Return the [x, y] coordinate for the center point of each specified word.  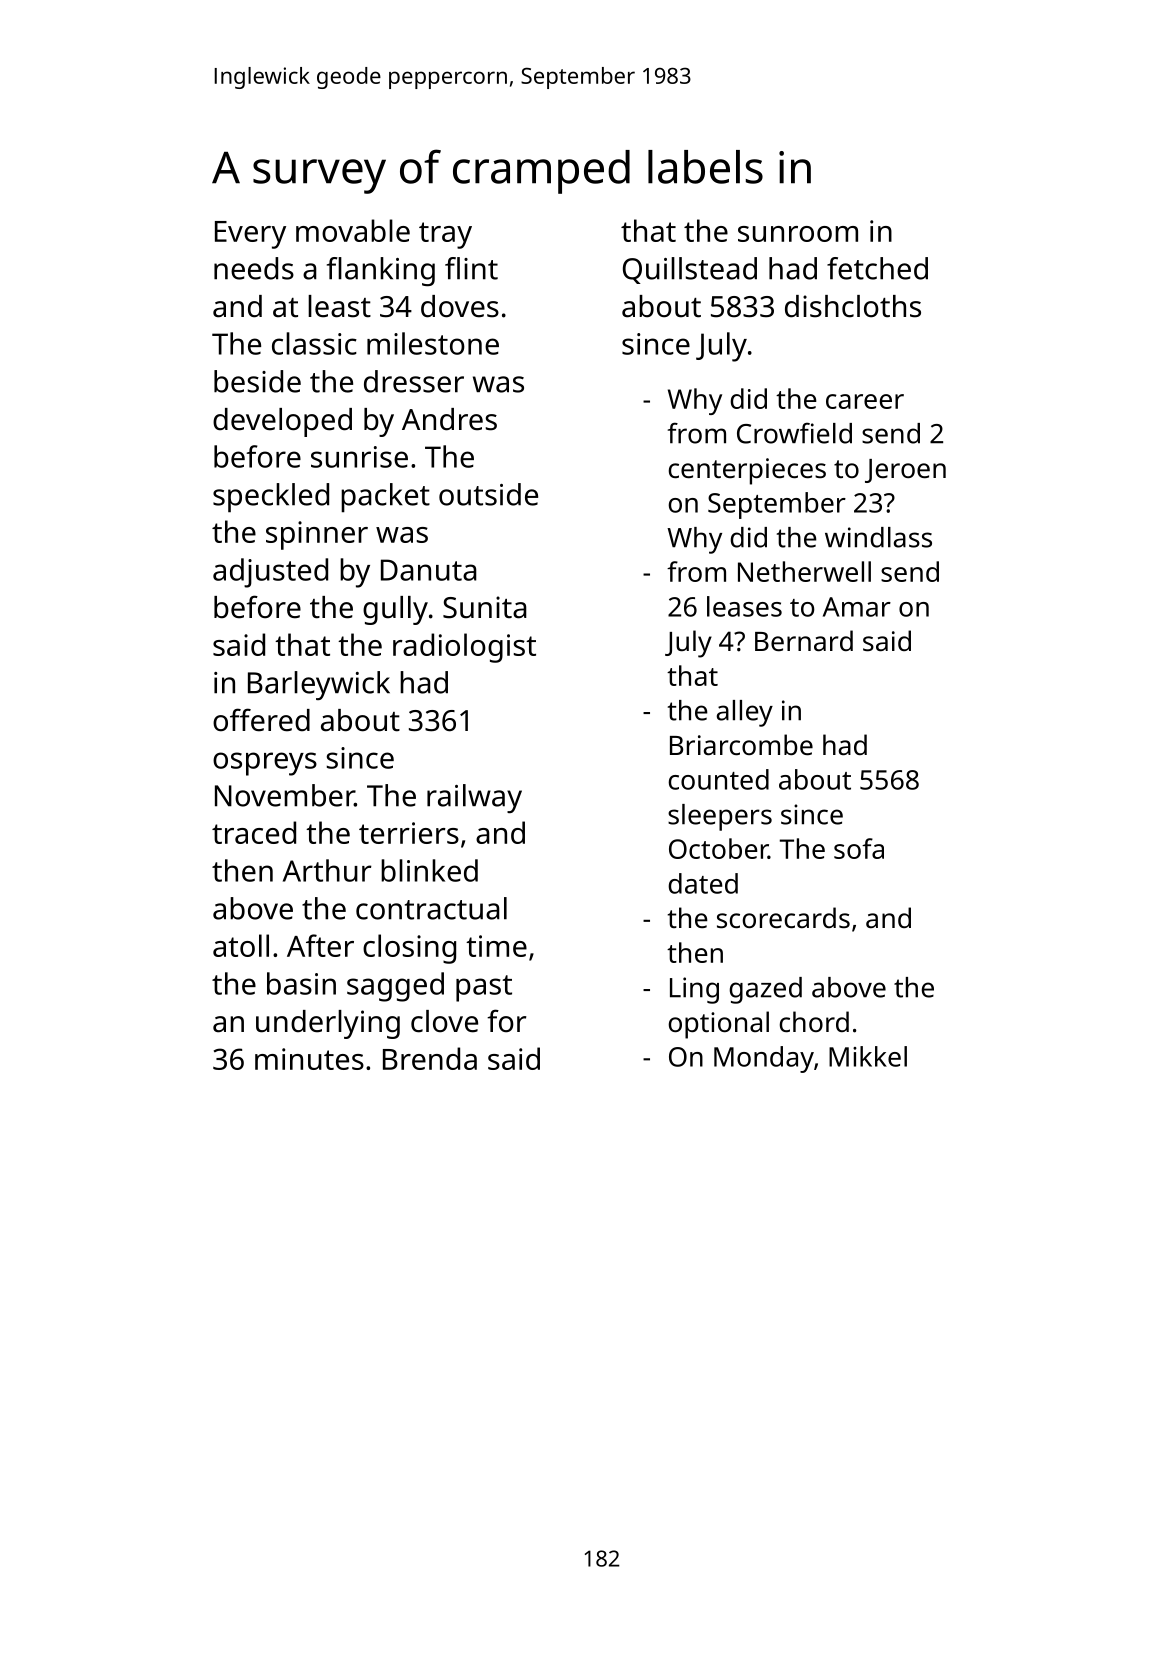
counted [718, 779]
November [285, 795]
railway [474, 798]
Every [250, 235]
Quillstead [690, 270]
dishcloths [853, 306]
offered [261, 720]
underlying [328, 1024]
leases [744, 606]
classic [314, 343]
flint [471, 268]
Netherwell [804, 571]
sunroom [798, 234]
